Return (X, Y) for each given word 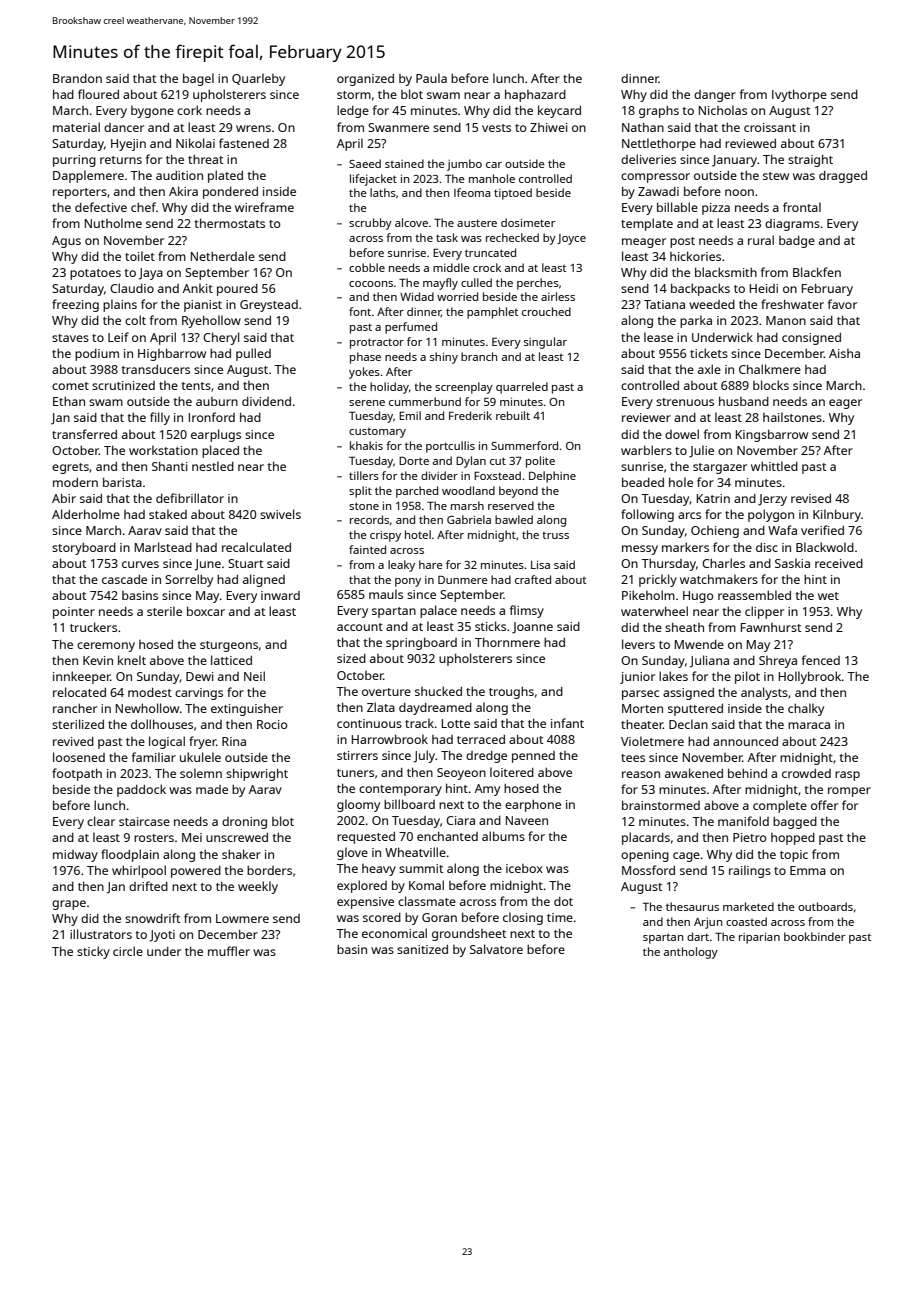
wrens (253, 128)
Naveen (527, 820)
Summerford (524, 445)
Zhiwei (549, 127)
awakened (694, 773)
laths (383, 192)
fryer (202, 742)
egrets (70, 468)
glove (352, 853)
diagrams (792, 225)
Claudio (132, 288)
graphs (659, 112)
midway (75, 856)
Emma (808, 870)
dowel (682, 434)
